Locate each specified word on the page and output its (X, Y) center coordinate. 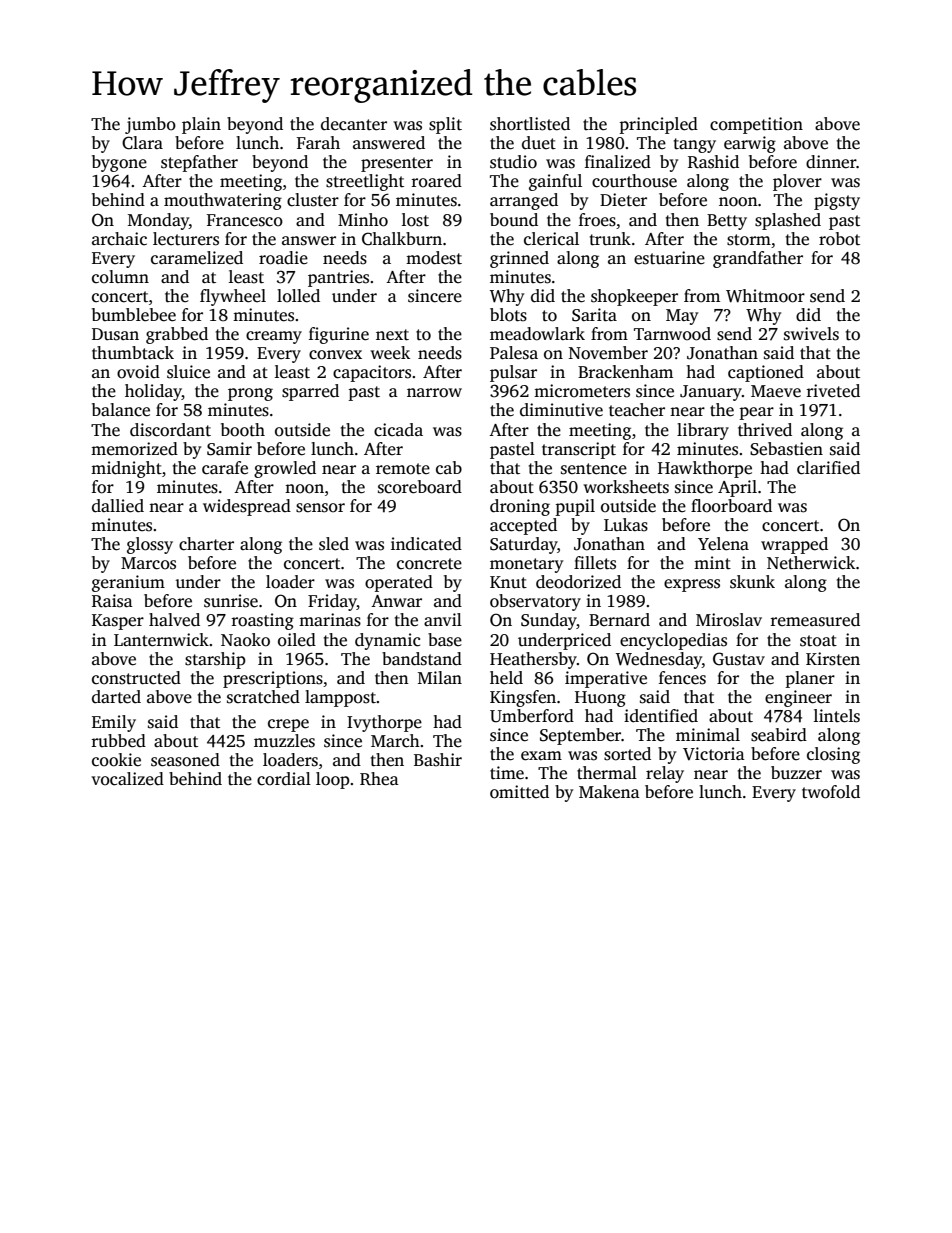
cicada (398, 430)
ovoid (138, 372)
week (390, 353)
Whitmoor (765, 296)
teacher (637, 410)
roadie (283, 258)
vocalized (127, 779)
